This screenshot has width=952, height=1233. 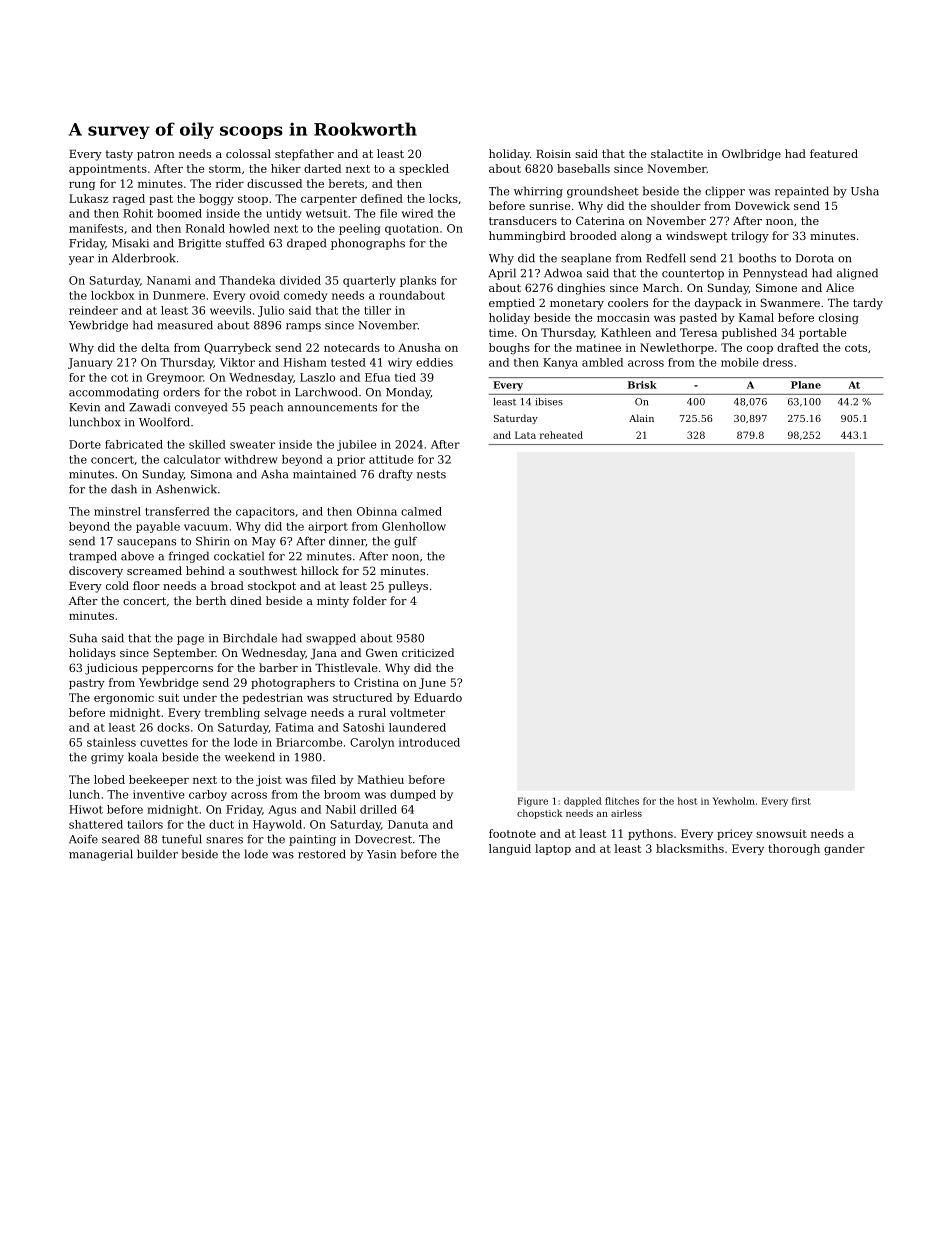 What do you see at coordinates (801, 801) in the screenshot?
I see `first` at bounding box center [801, 801].
